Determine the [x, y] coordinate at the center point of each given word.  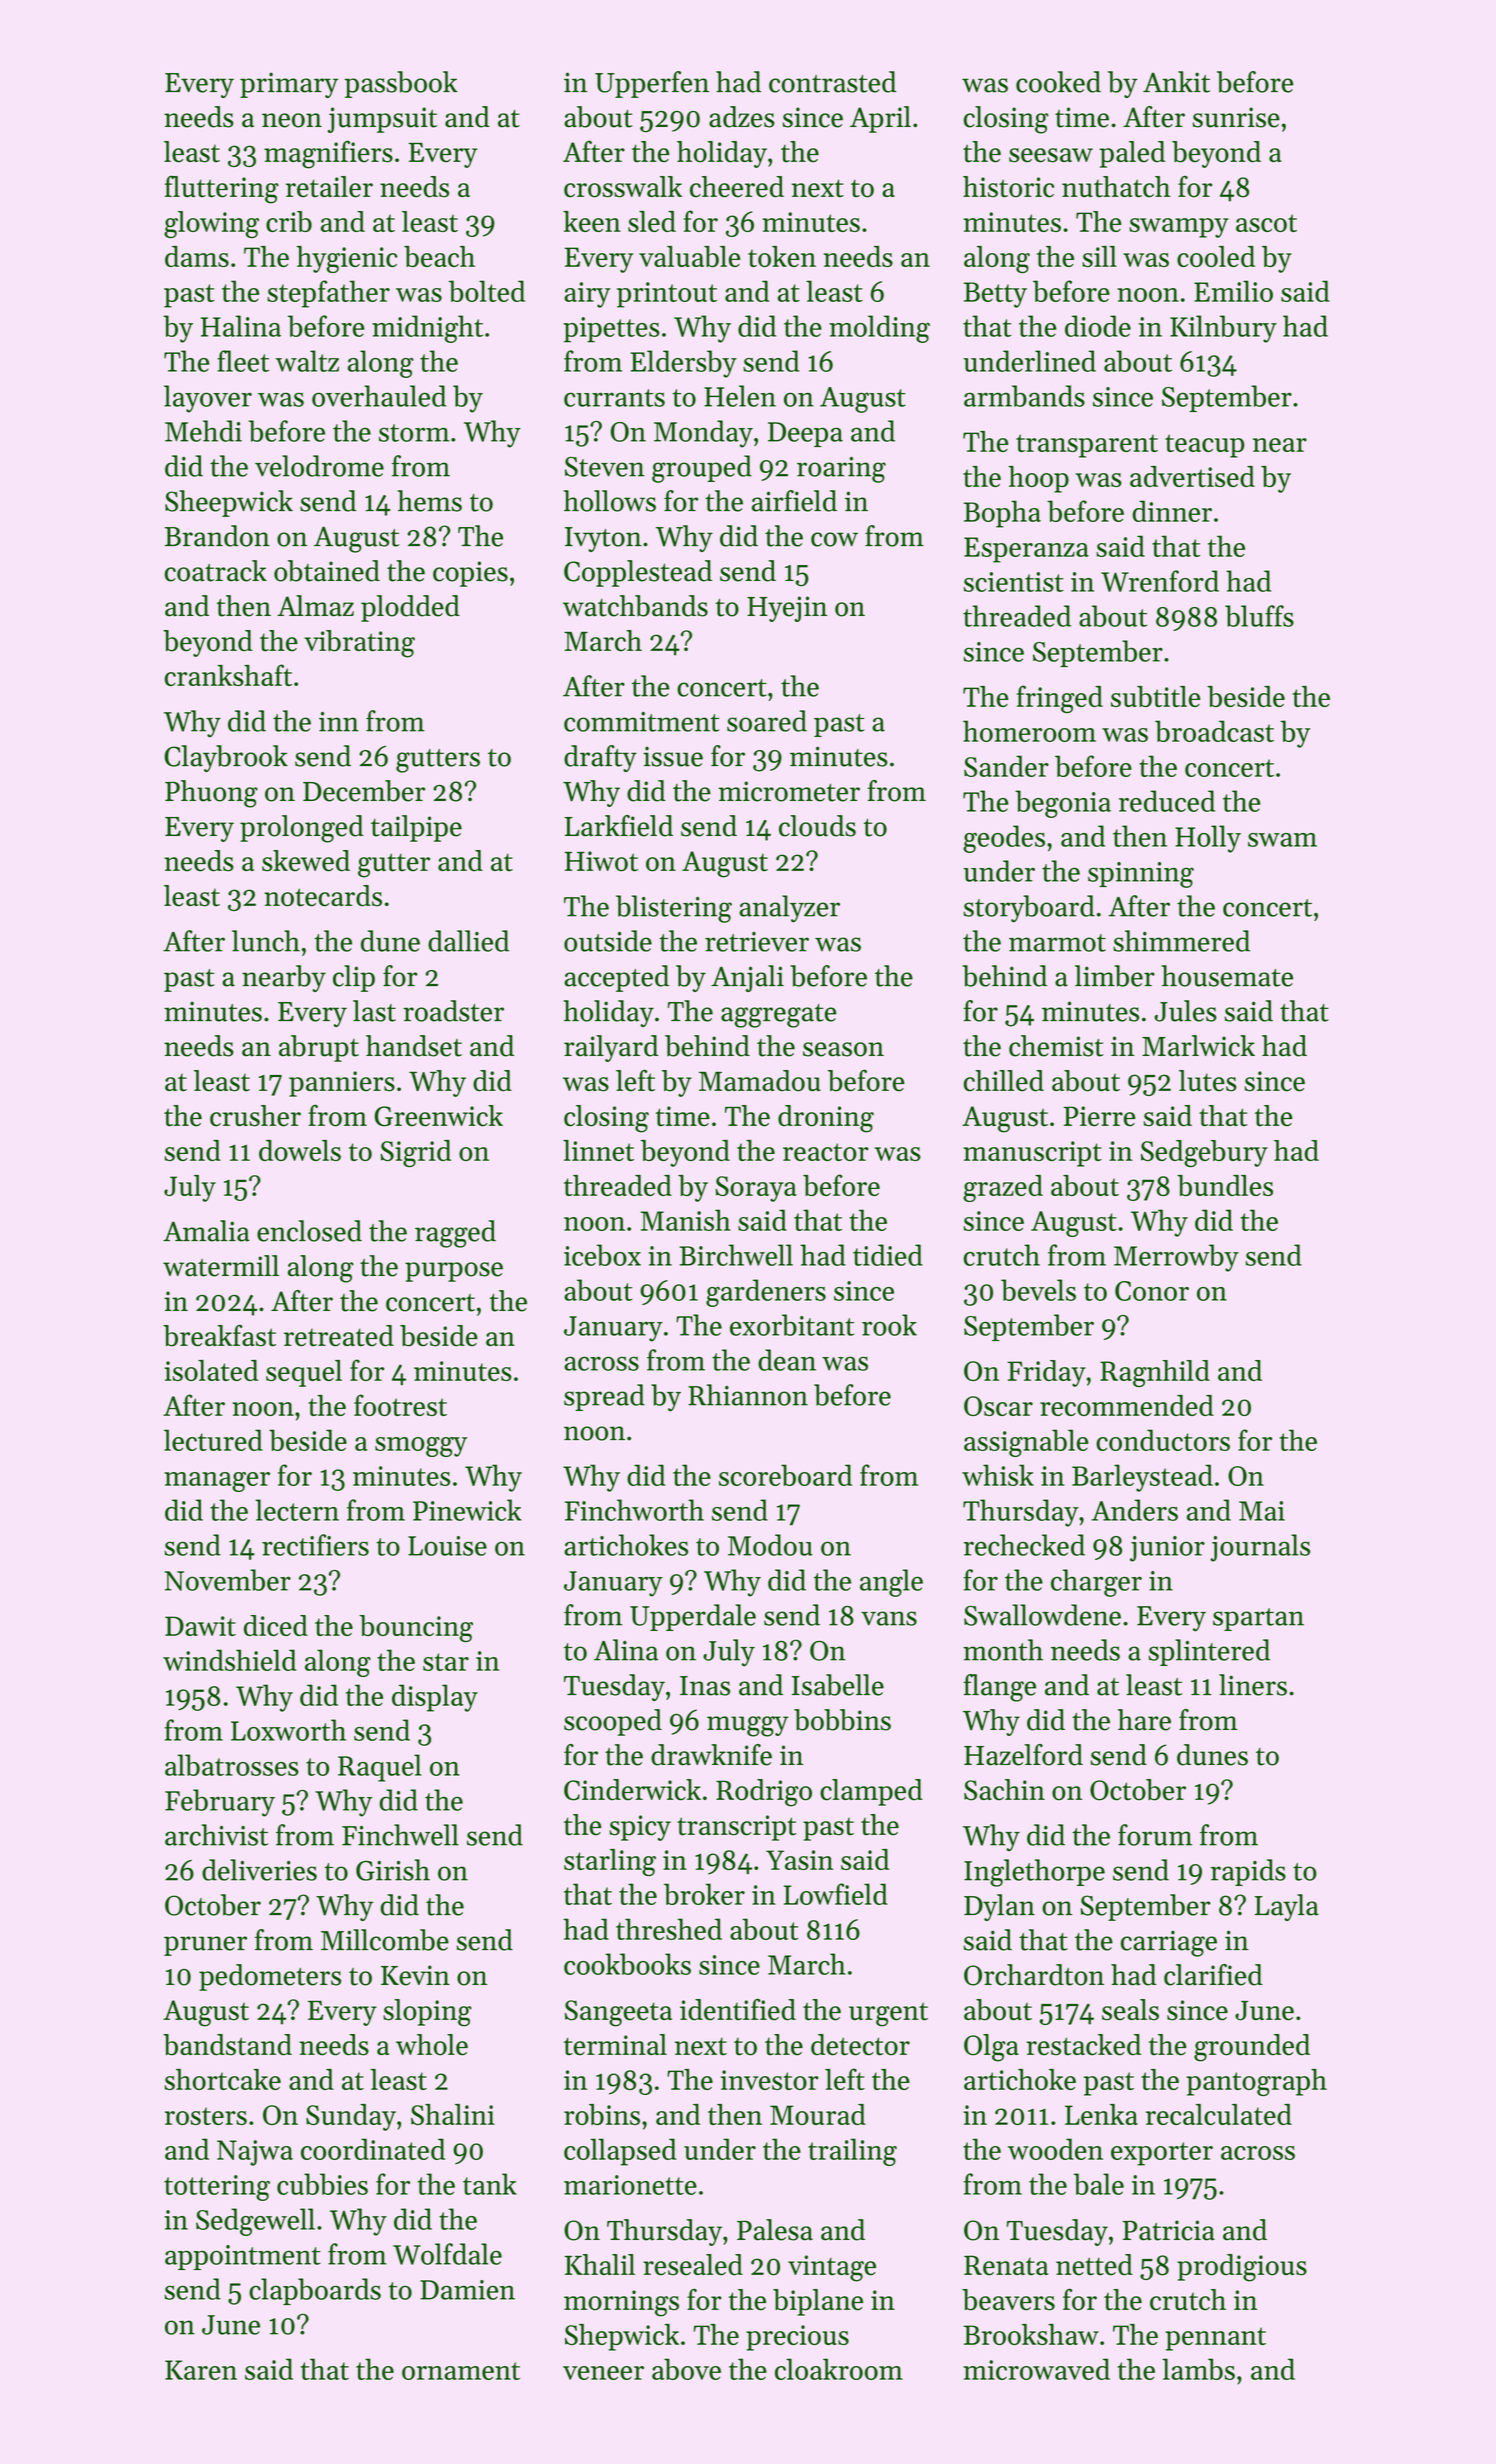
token [782, 256]
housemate [1227, 976]
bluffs [1259, 616]
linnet [598, 1150]
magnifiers [328, 154]
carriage [1169, 1943]
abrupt [319, 1048]
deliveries [259, 1870]
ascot [1266, 223]
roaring [841, 470]
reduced [1167, 801]
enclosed [309, 1231]
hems [430, 501]
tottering [217, 2188]
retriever [757, 942]
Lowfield [836, 1894]
